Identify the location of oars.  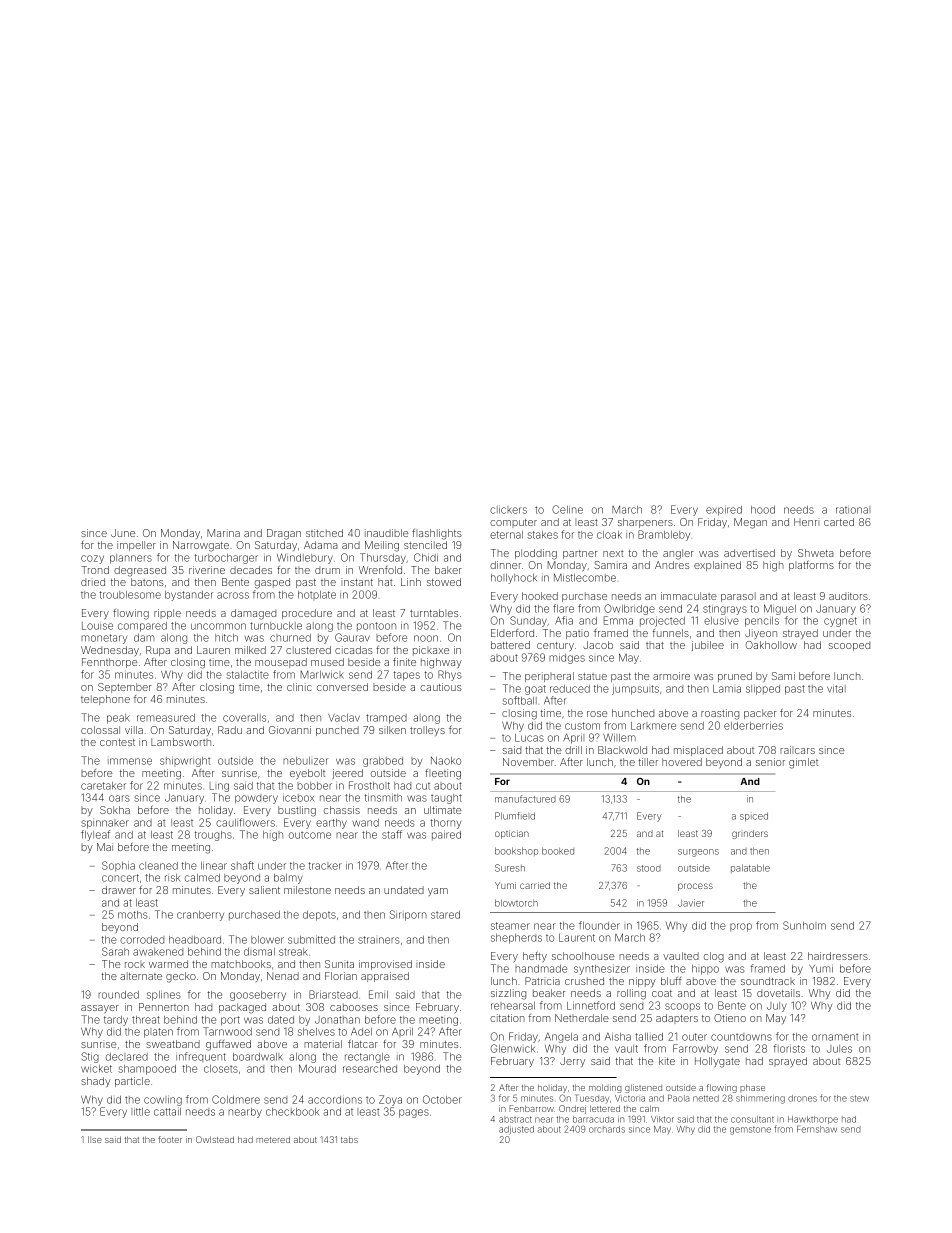
(119, 798).
